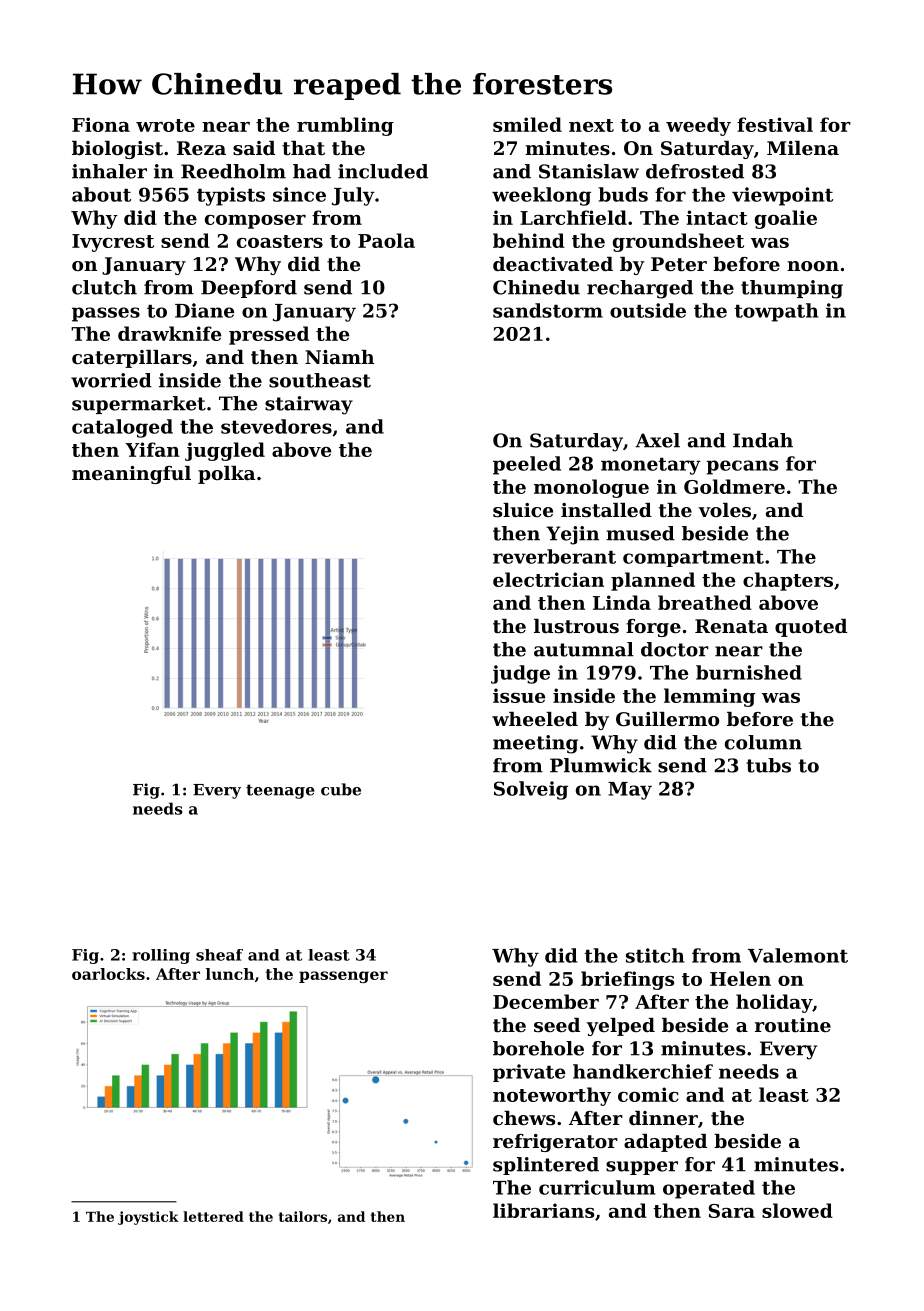 Image resolution: width=924 pixels, height=1311 pixels. Describe the element at coordinates (591, 125) in the screenshot. I see `next` at that location.
